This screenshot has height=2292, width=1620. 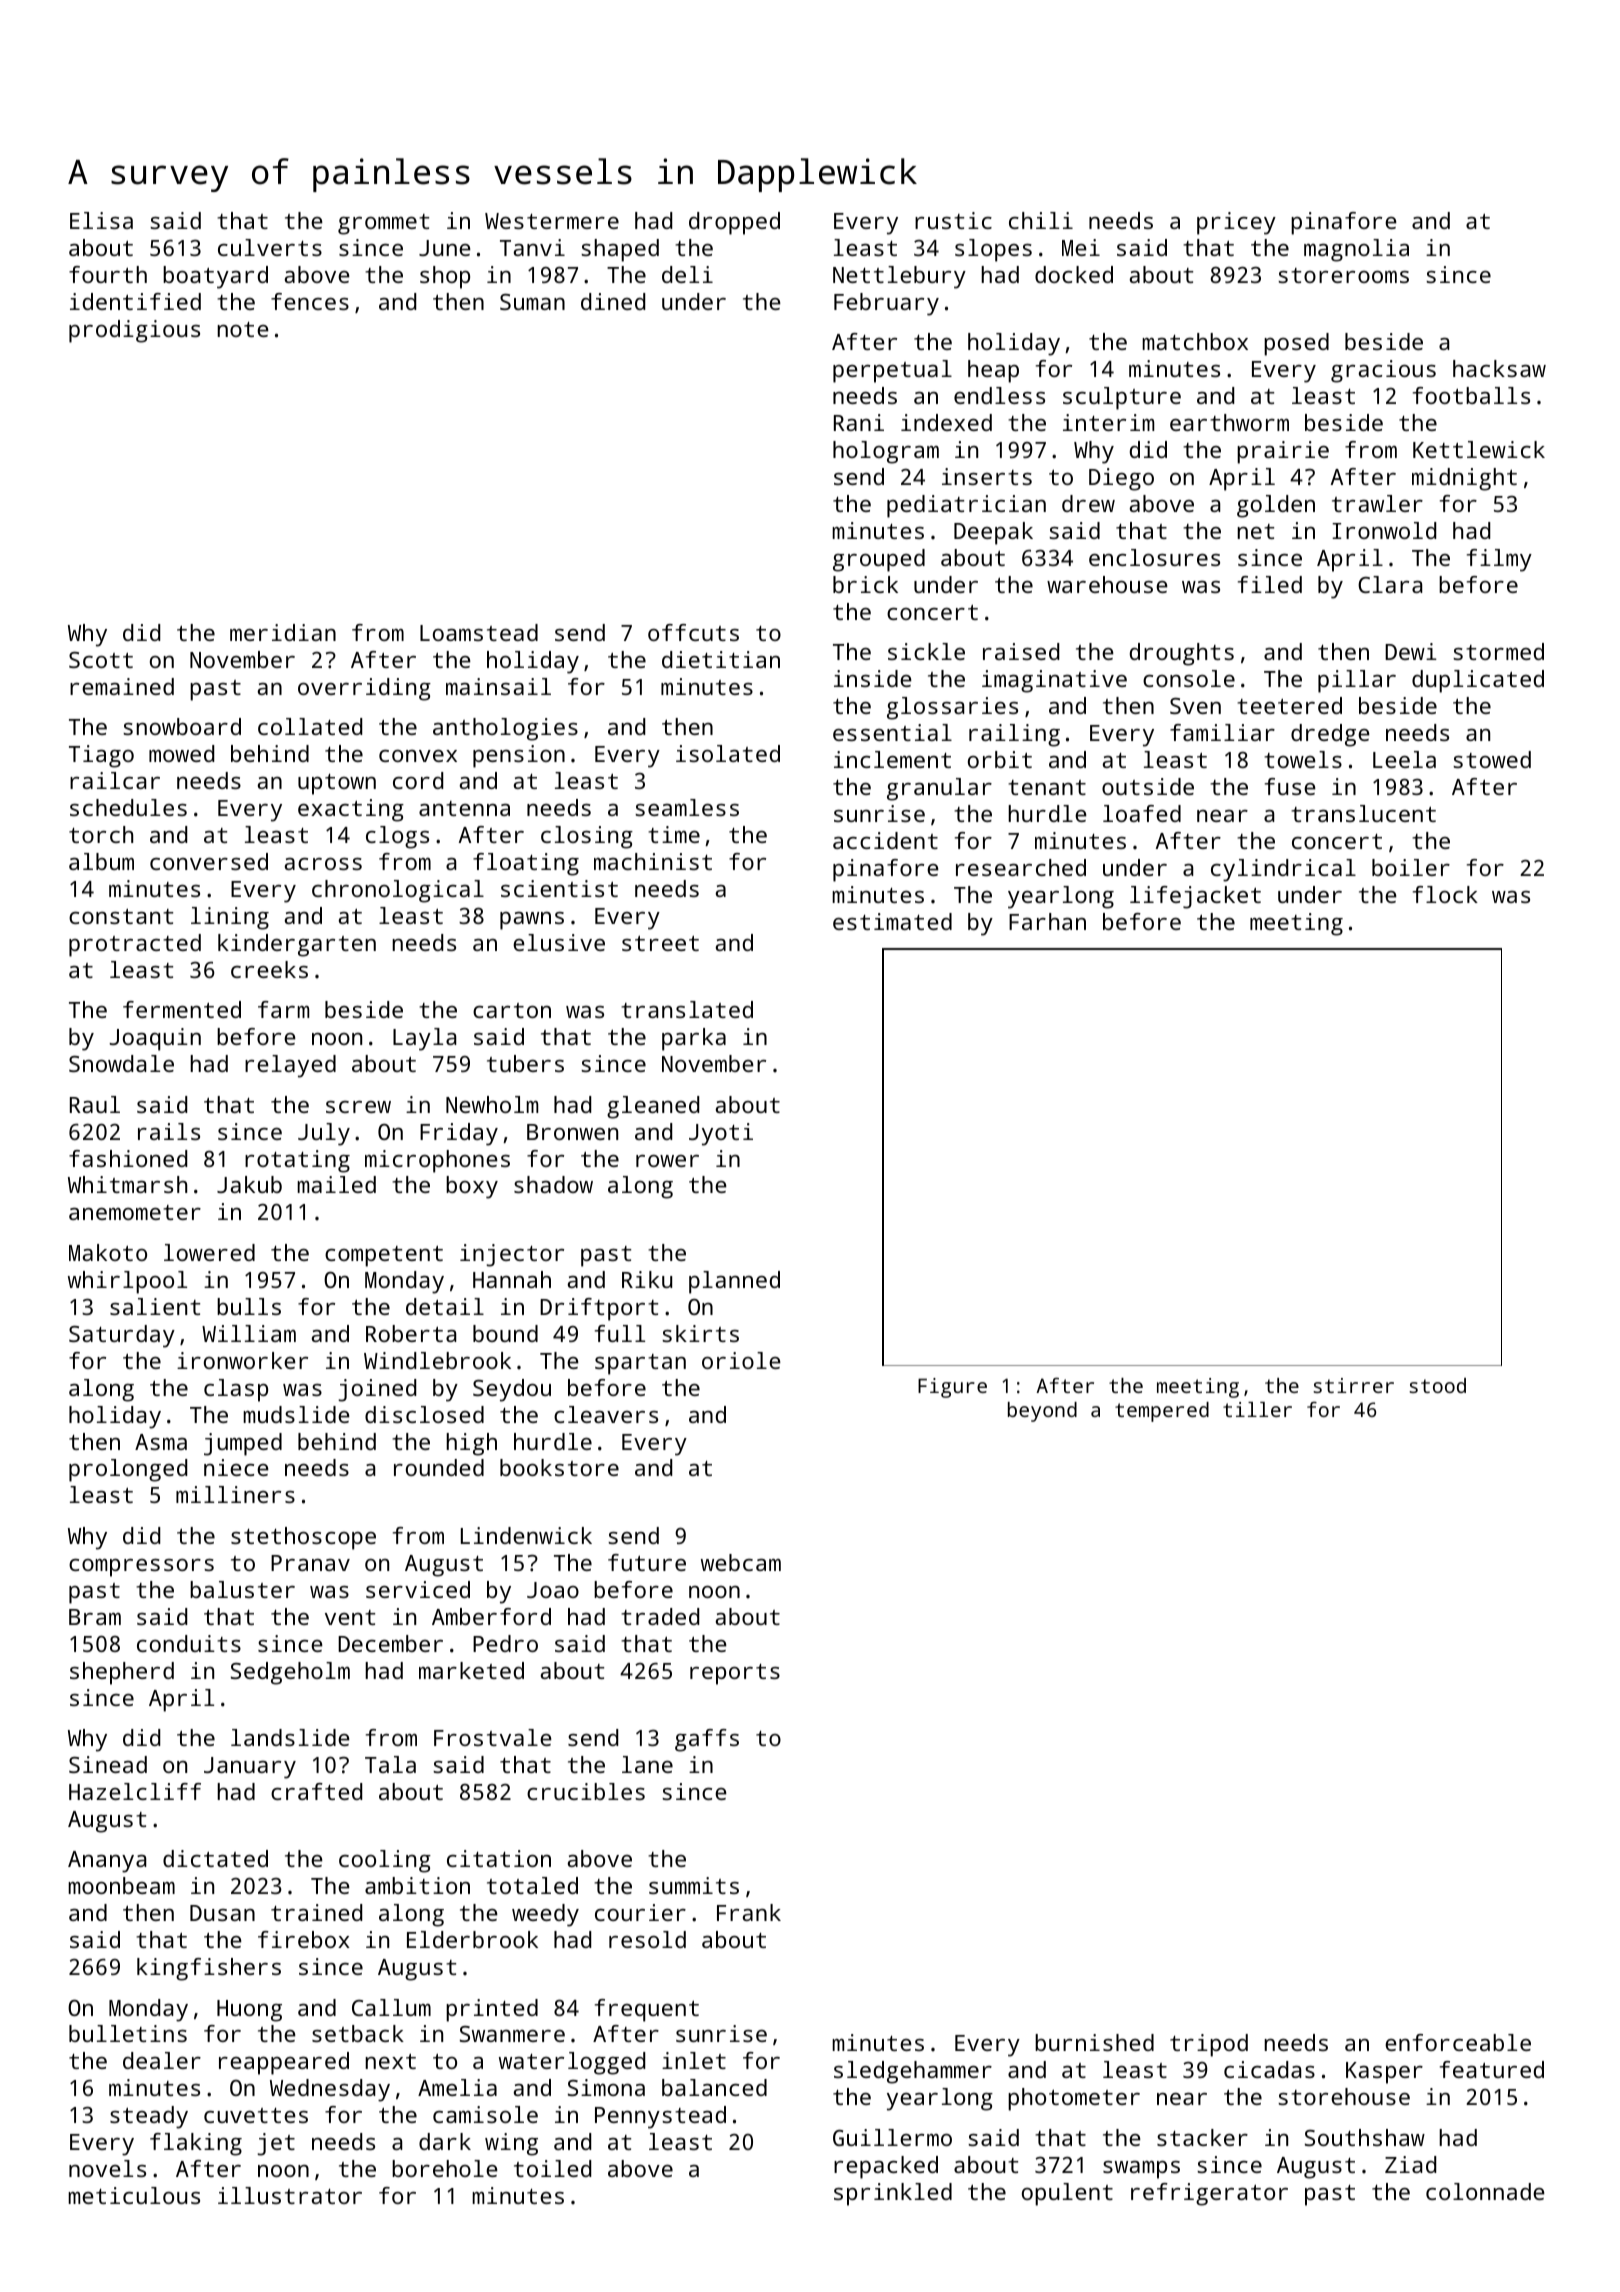 I want to click on sprinkled, so click(x=893, y=2194).
